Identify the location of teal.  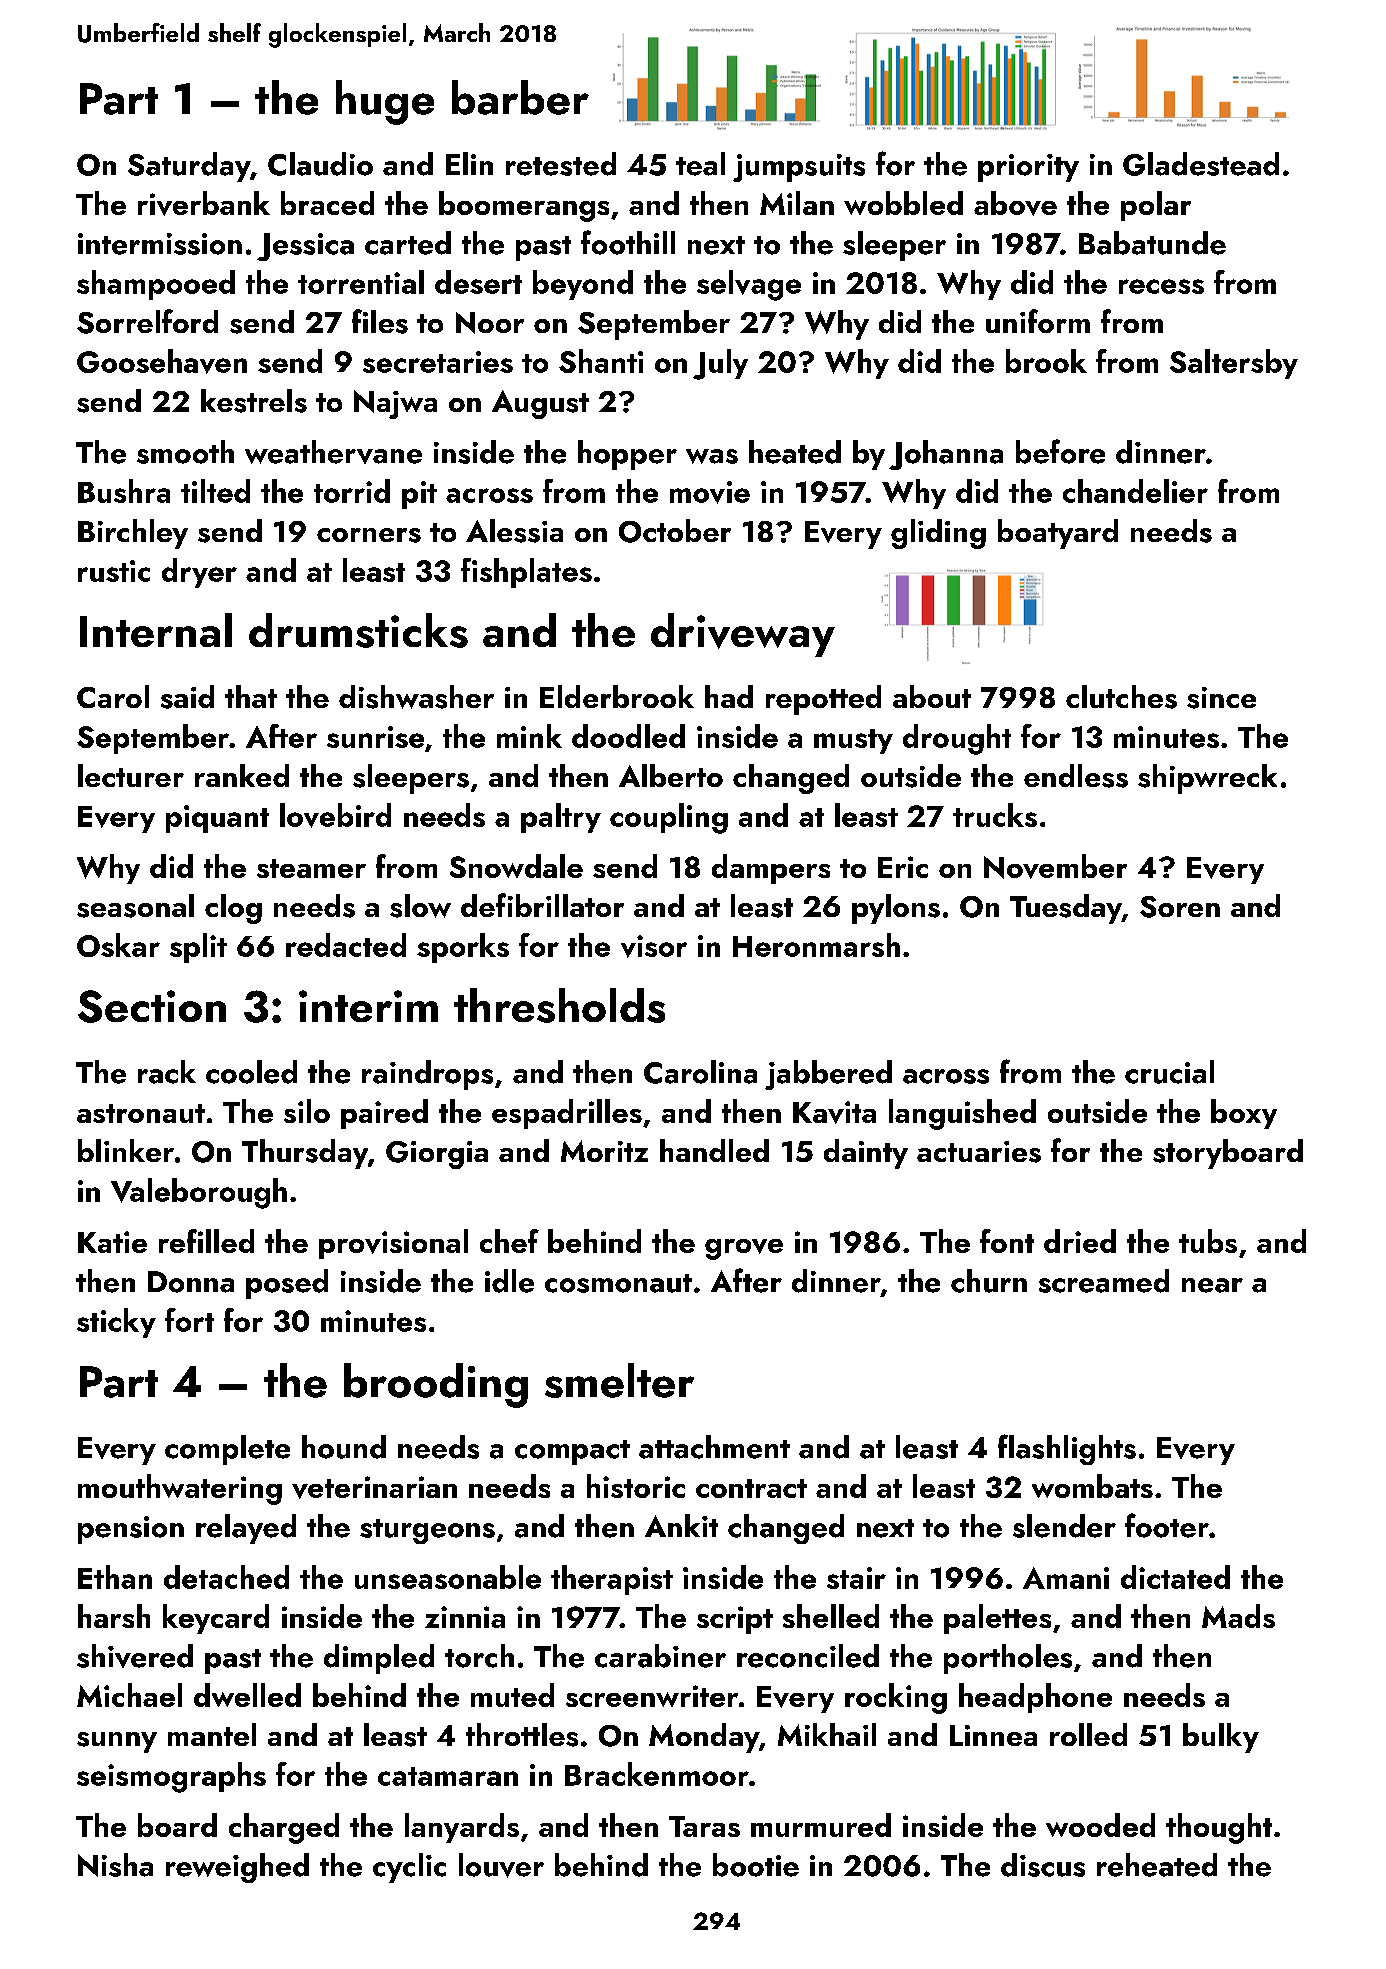
(700, 164).
